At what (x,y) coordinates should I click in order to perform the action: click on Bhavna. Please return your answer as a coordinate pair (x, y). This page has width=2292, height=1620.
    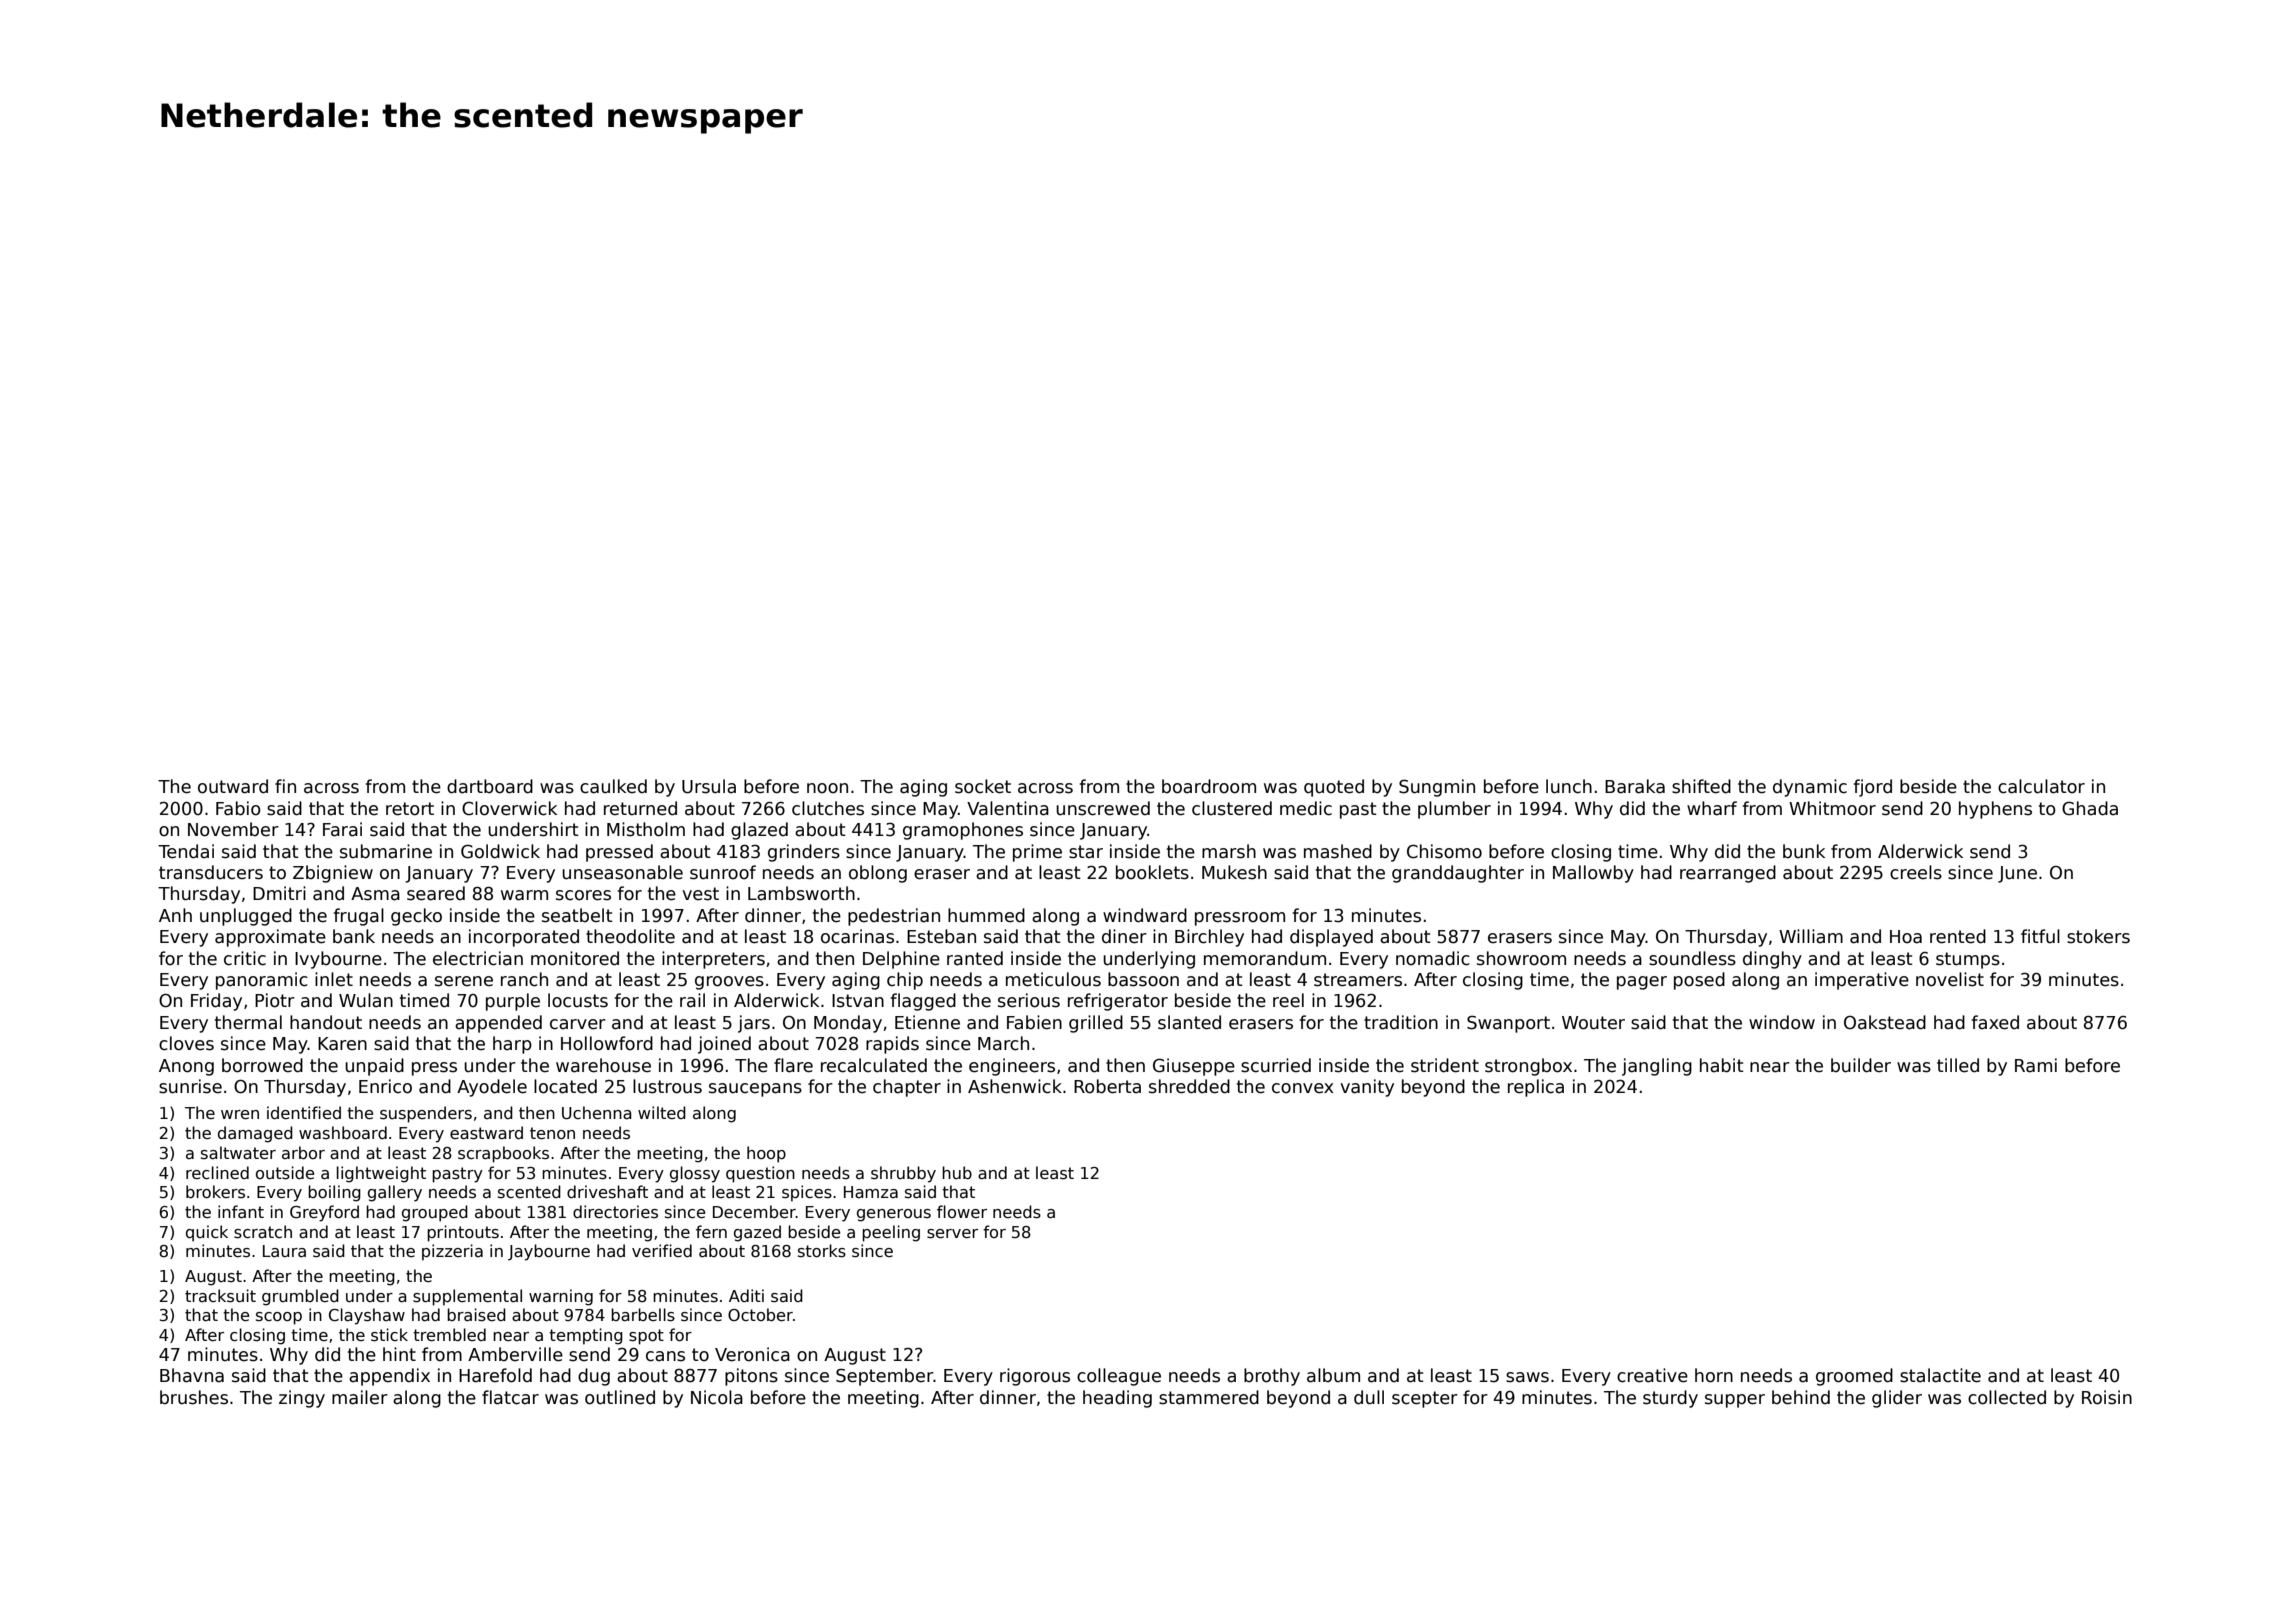
    Looking at the image, I should click on (192, 1375).
